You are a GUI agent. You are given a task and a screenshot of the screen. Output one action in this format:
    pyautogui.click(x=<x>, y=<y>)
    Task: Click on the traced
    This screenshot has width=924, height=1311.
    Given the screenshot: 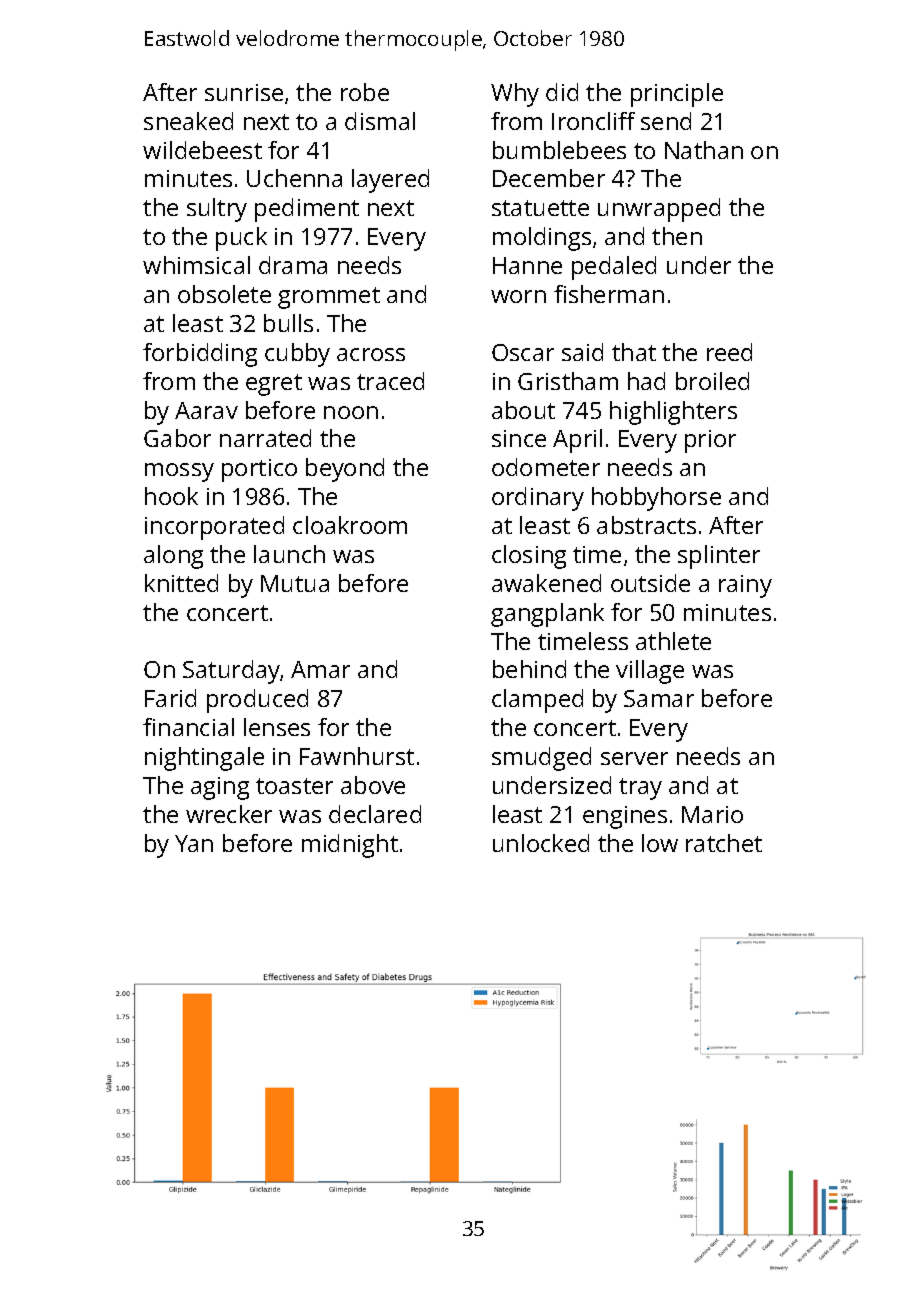 What is the action you would take?
    pyautogui.click(x=390, y=381)
